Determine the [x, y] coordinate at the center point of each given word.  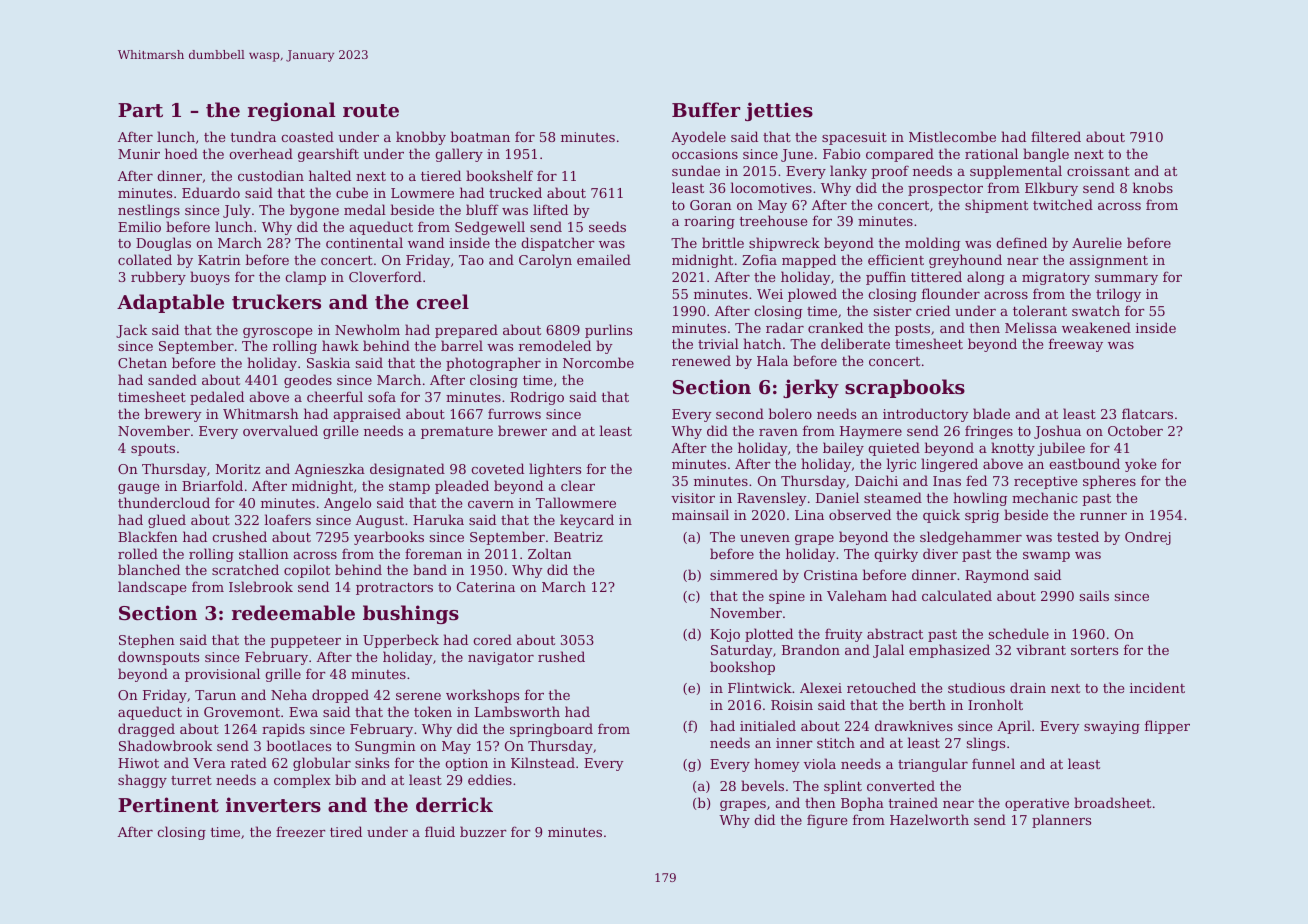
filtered [1056, 136]
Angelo [347, 504]
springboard [551, 730]
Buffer [706, 109]
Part [140, 110]
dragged [146, 730]
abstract [895, 633]
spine [787, 597]
